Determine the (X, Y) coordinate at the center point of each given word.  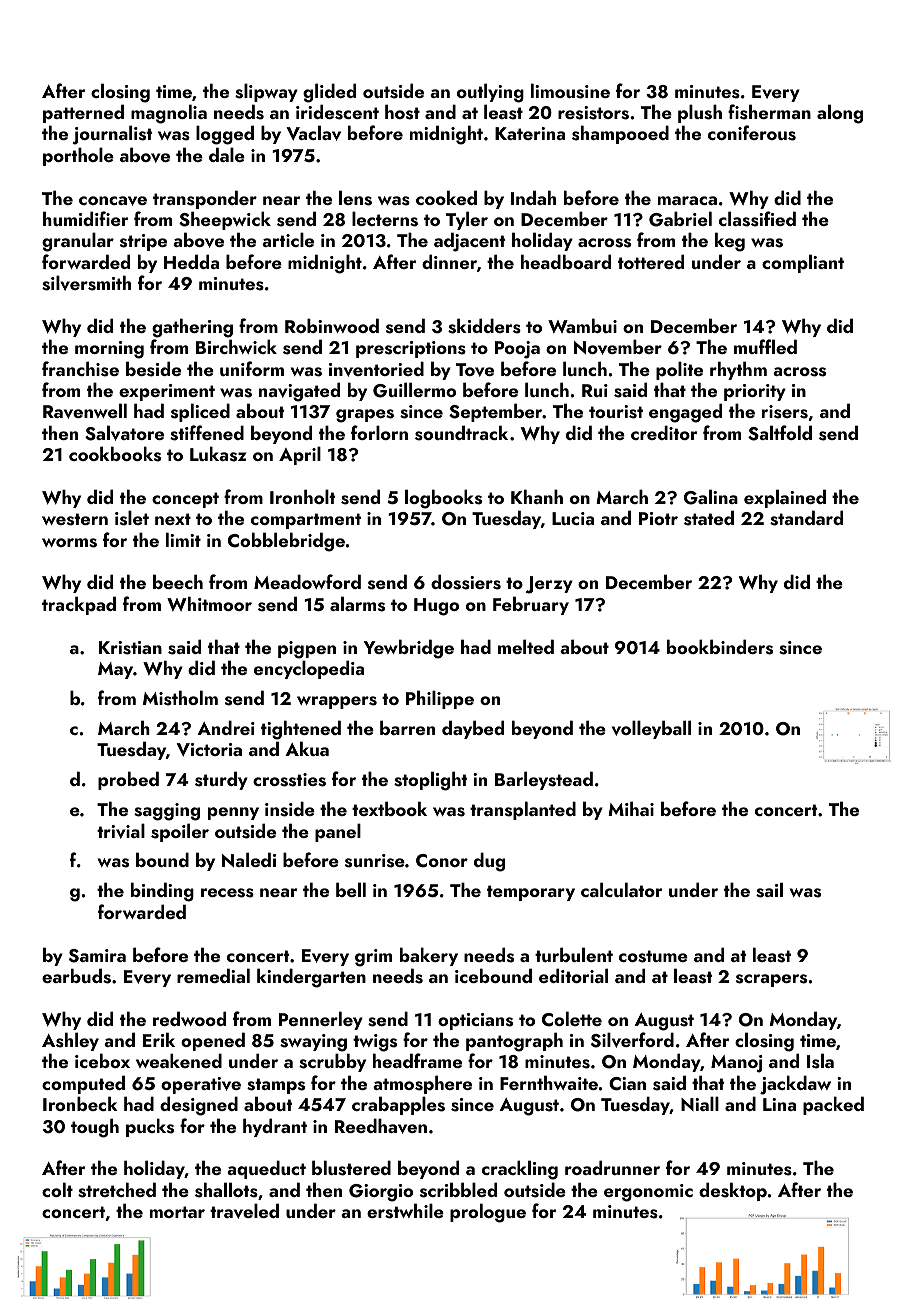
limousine (570, 91)
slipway (266, 92)
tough (95, 1128)
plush (700, 113)
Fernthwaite (549, 1082)
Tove (475, 370)
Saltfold (780, 433)
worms (69, 543)
